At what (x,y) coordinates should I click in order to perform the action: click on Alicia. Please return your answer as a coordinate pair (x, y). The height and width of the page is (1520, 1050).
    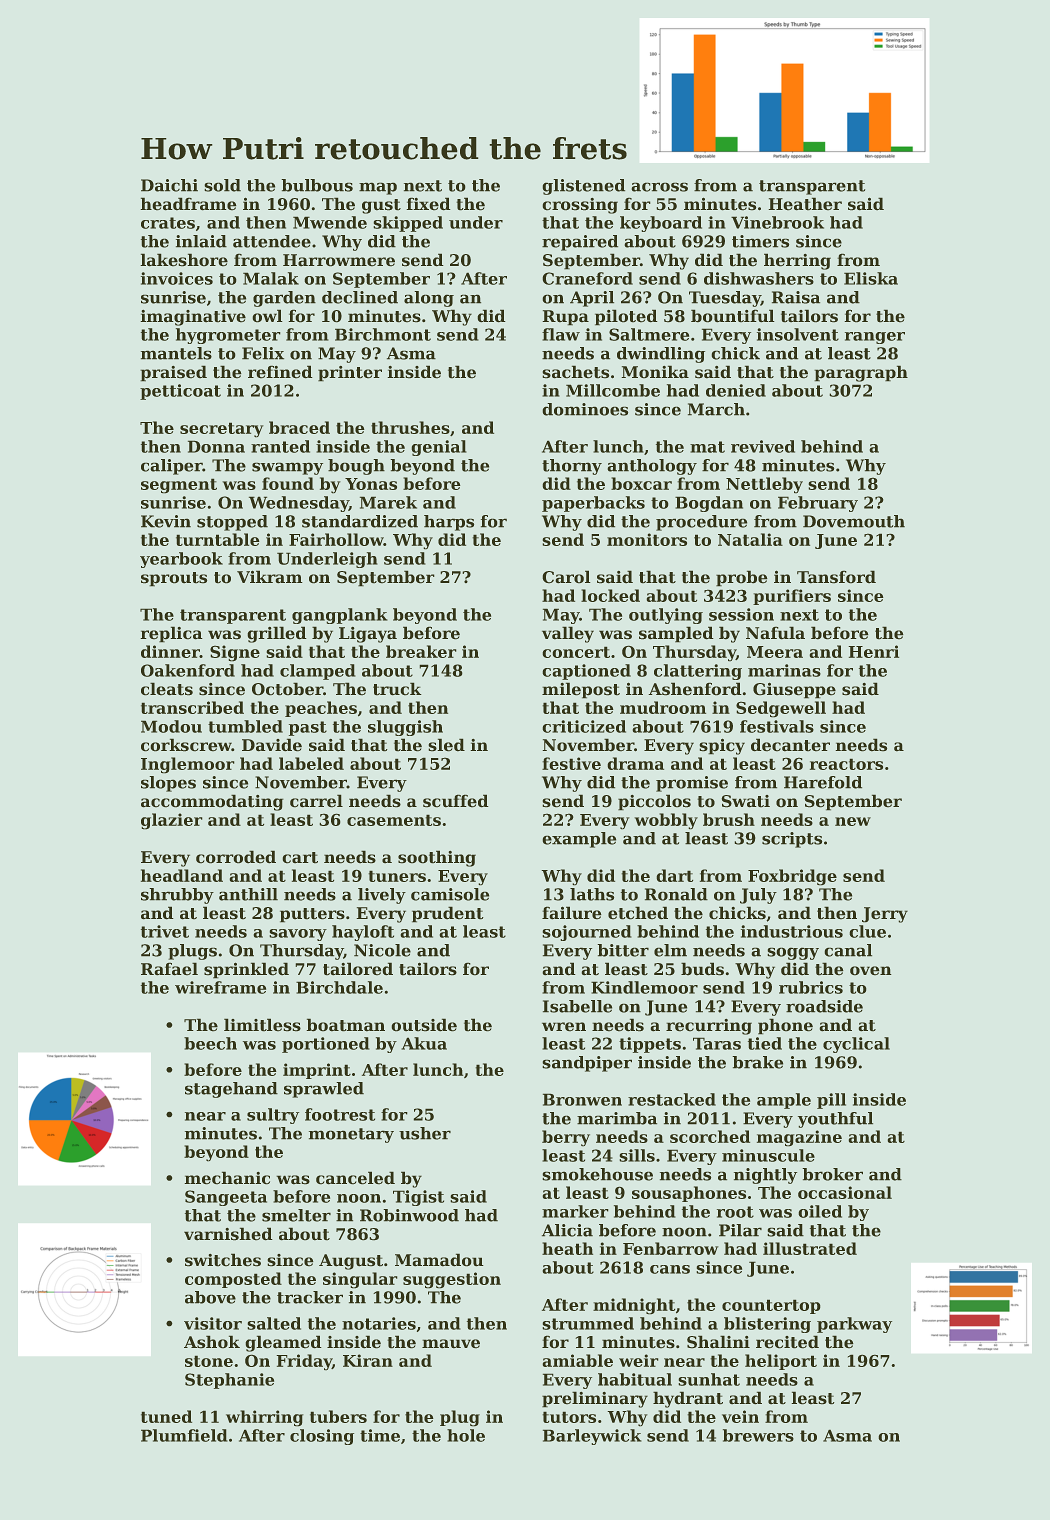
    Looking at the image, I should click on (567, 1230).
